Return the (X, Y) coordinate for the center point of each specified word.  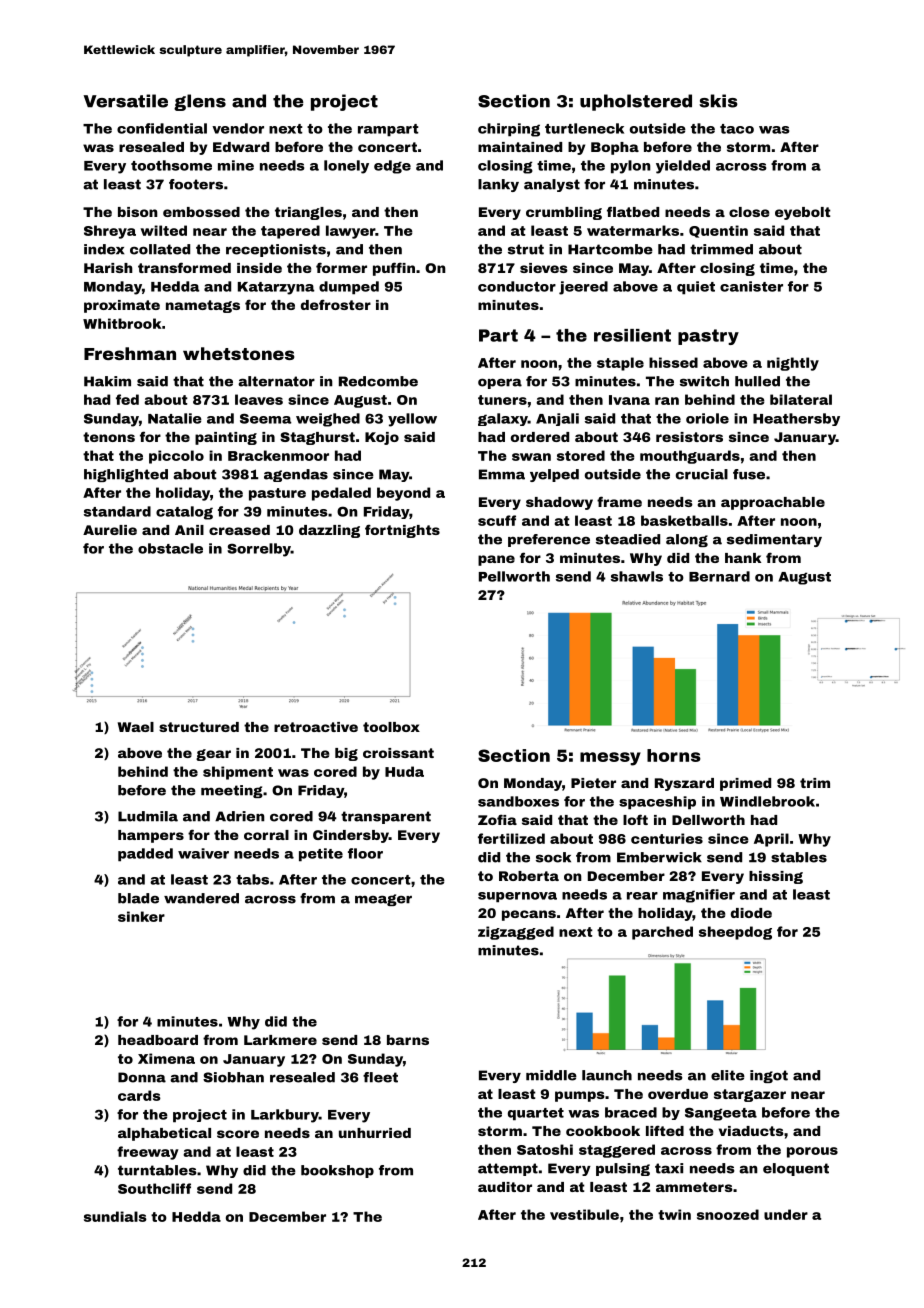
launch (607, 1075)
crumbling (564, 213)
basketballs (684, 520)
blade (138, 898)
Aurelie (110, 530)
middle (551, 1075)
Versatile (126, 101)
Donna (142, 1077)
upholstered (636, 102)
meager (383, 900)
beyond (403, 494)
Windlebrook (767, 801)
